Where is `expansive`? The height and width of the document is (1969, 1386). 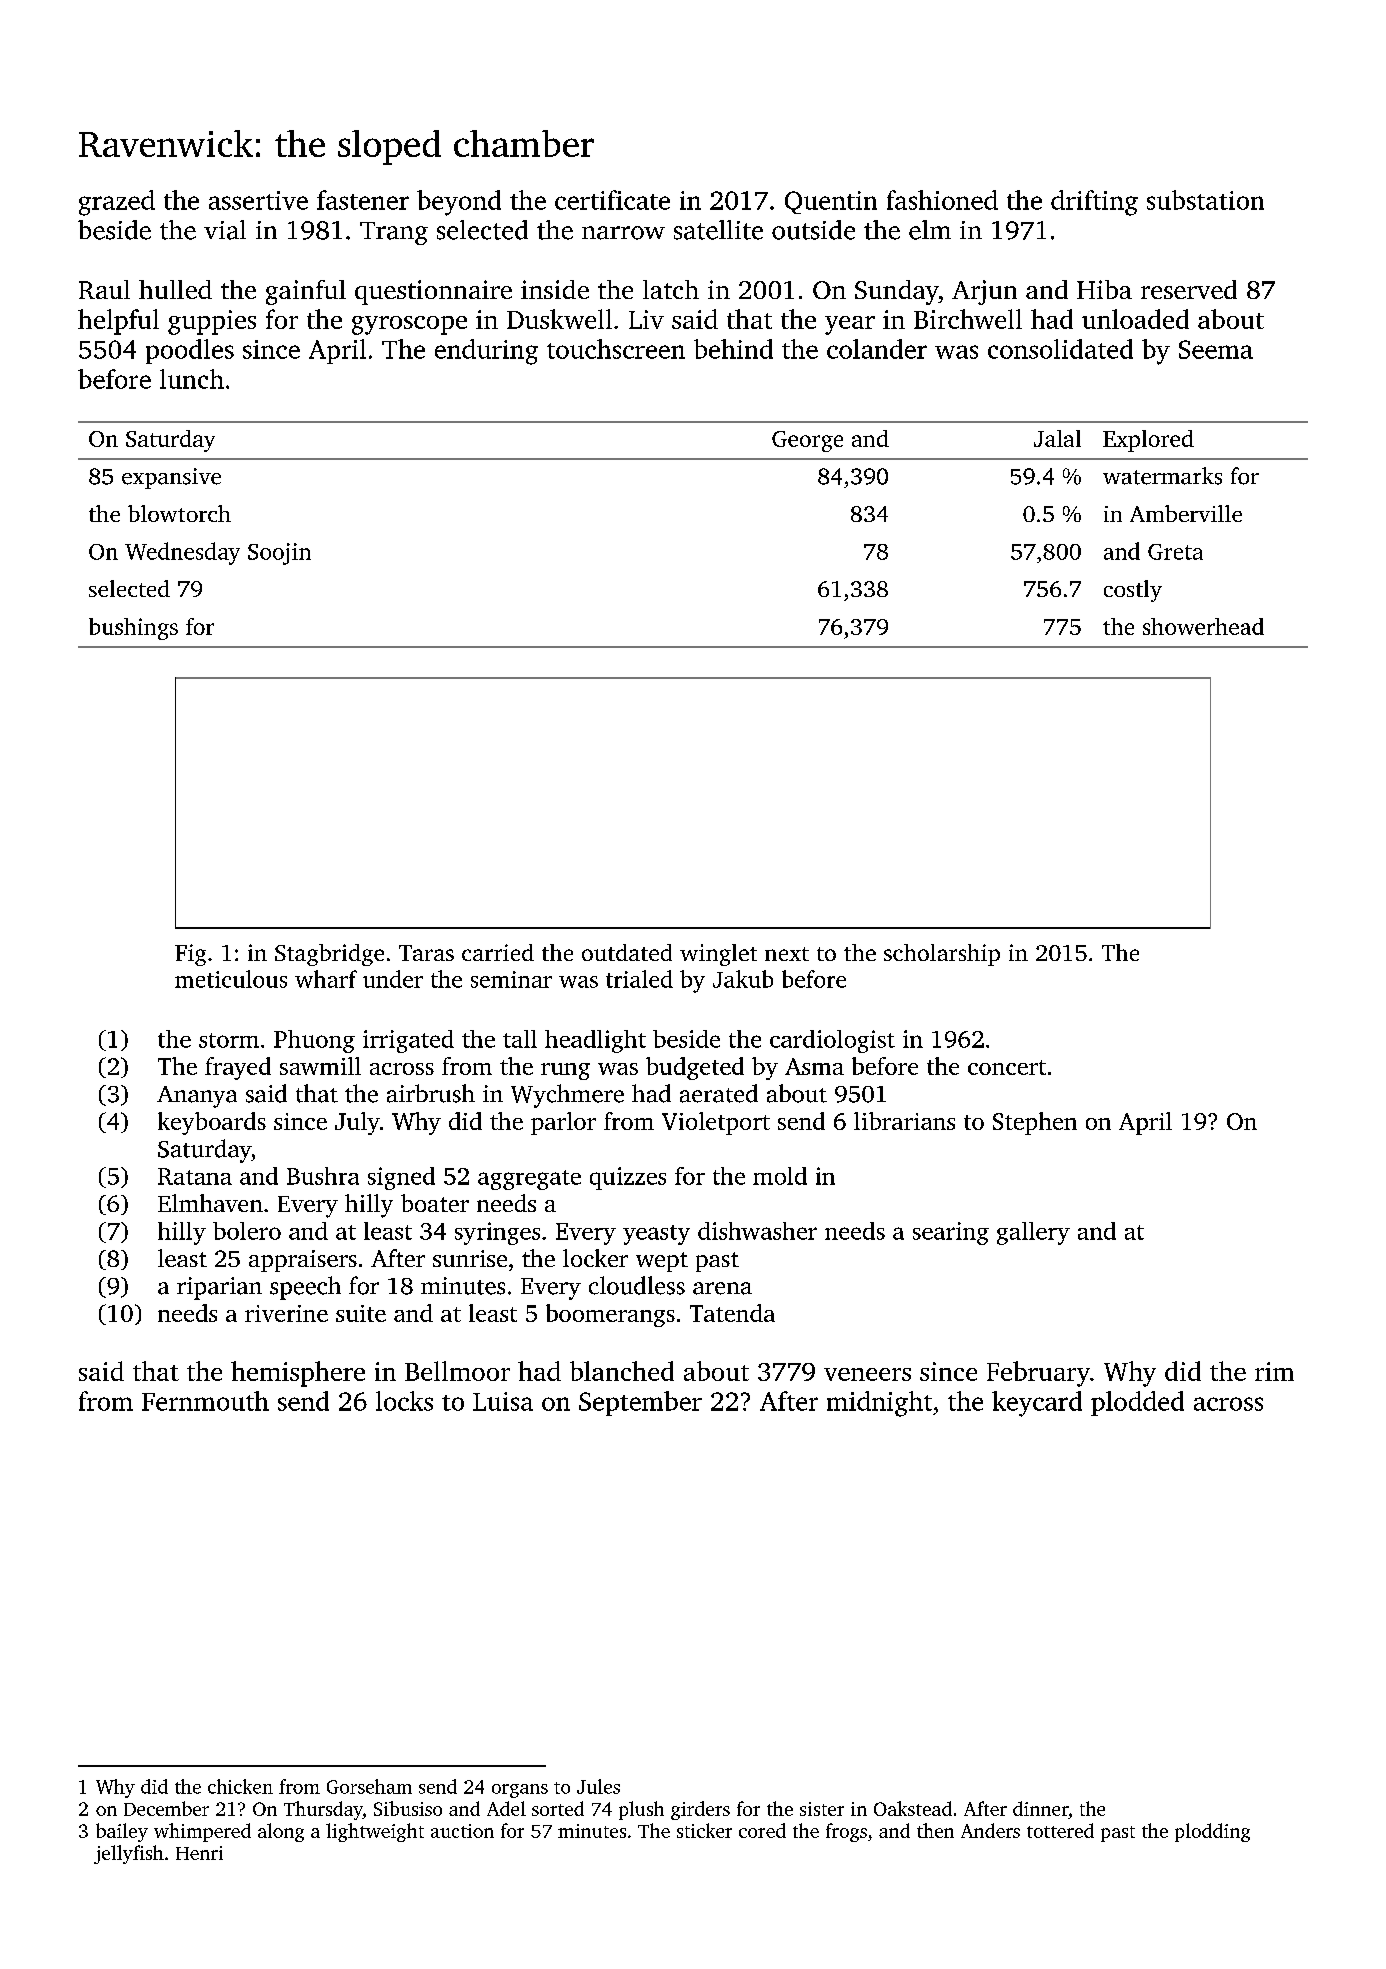 expansive is located at coordinates (171, 478).
